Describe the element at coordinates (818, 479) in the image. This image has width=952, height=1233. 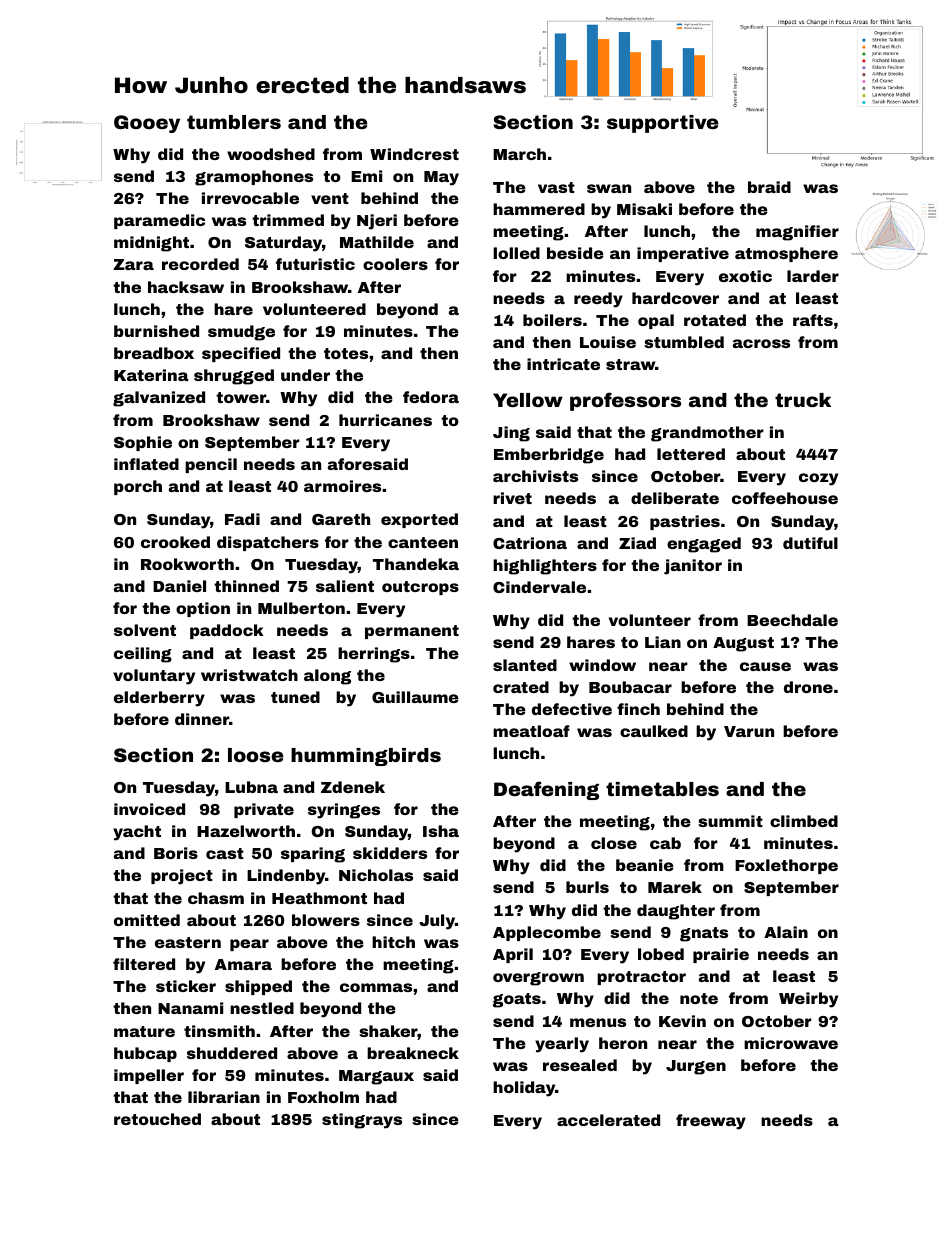
I see `cozy` at that location.
